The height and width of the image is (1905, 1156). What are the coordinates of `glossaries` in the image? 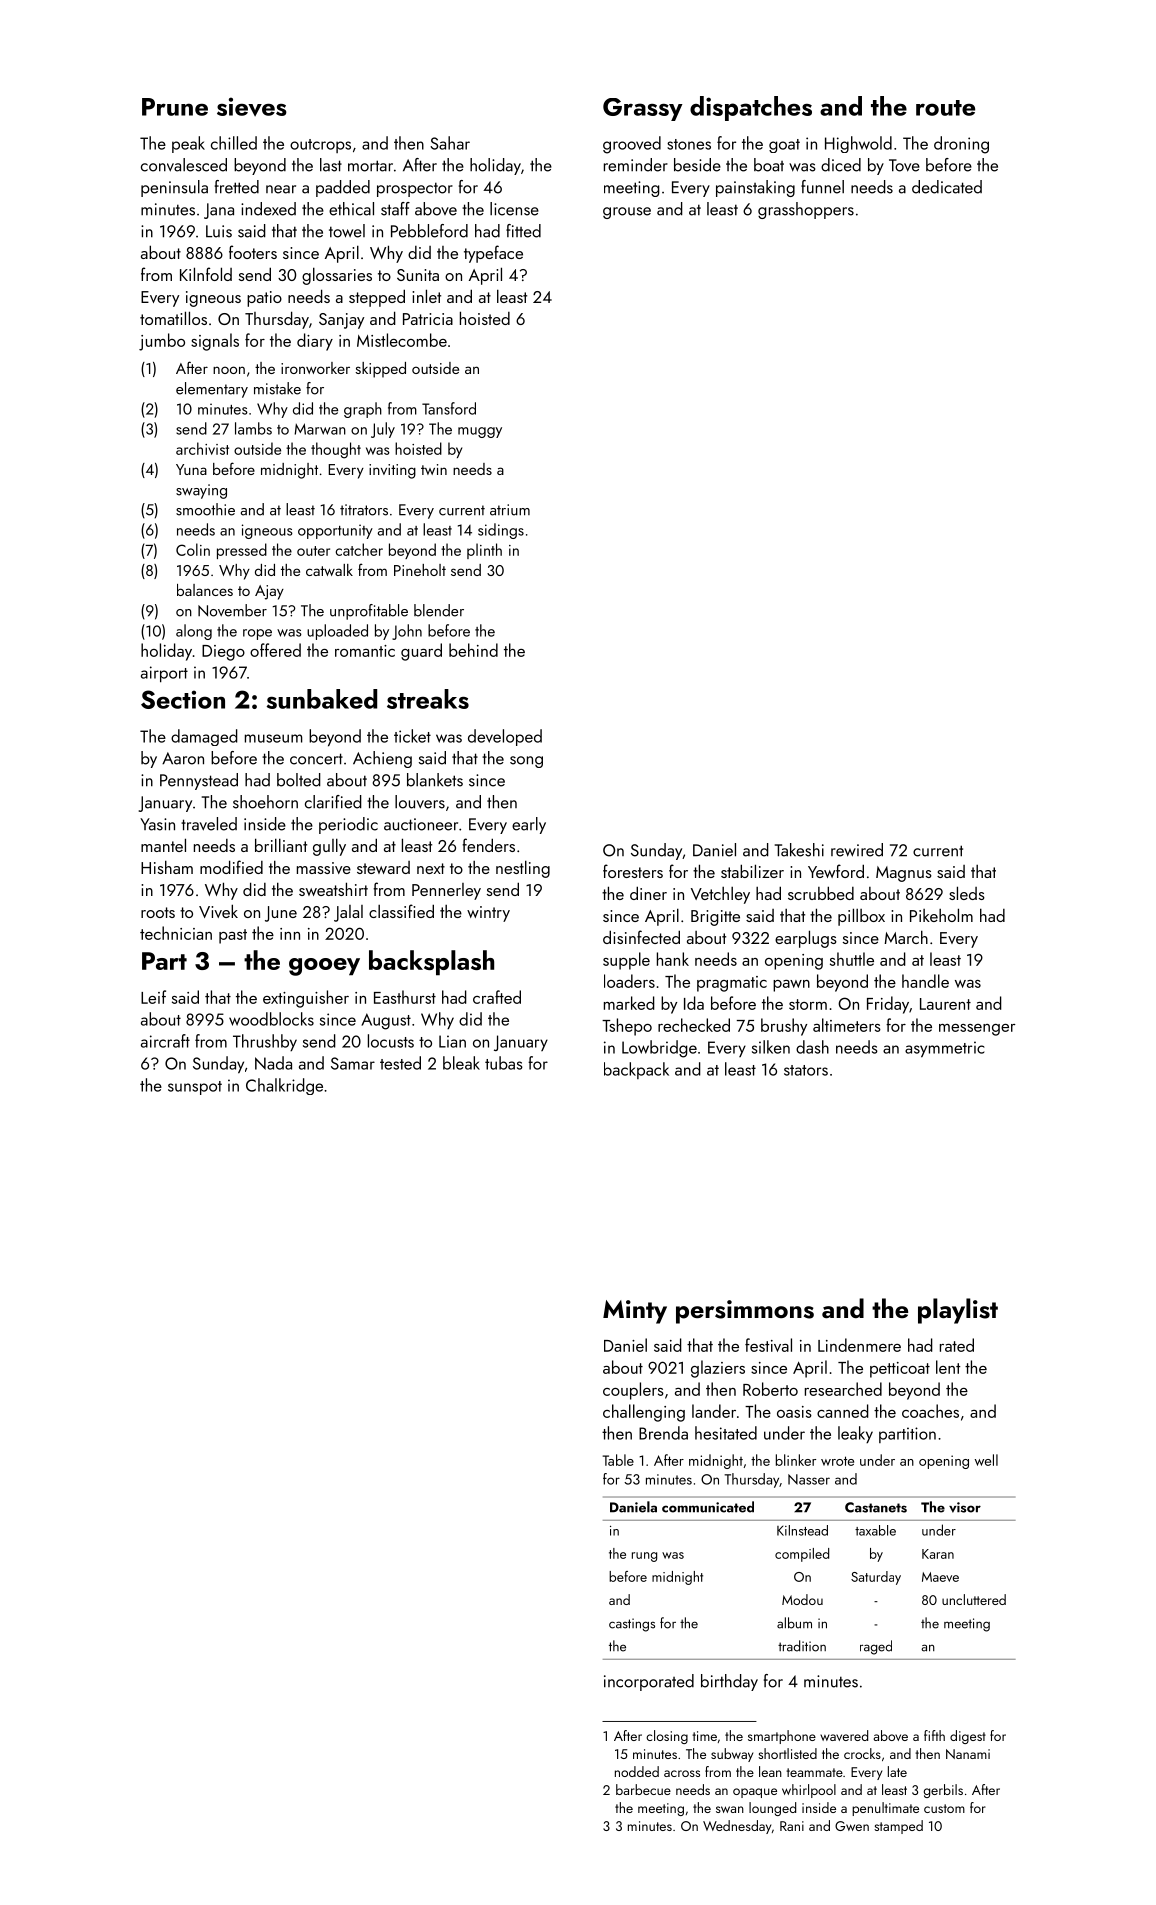 It's located at (337, 276).
